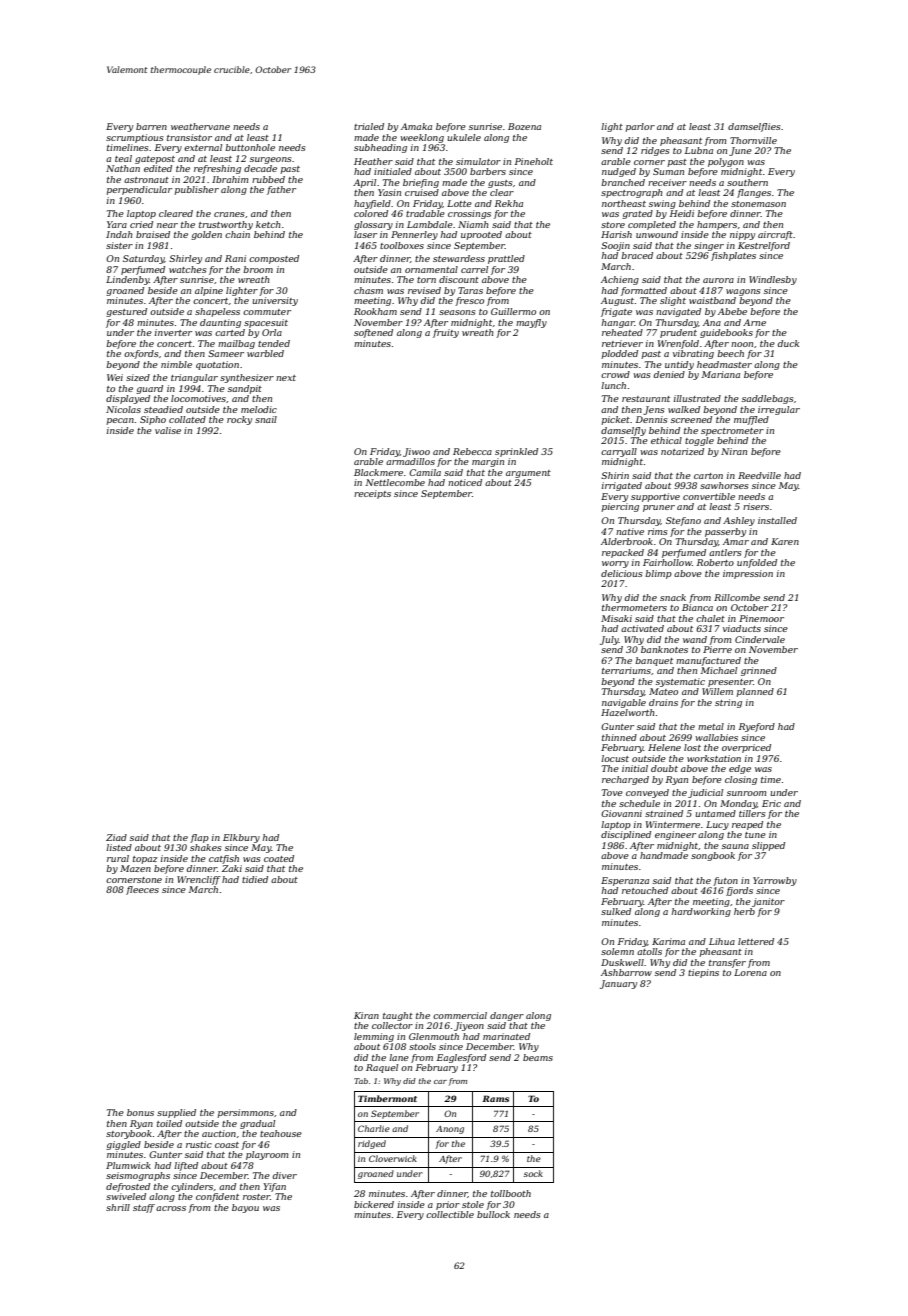  Describe the element at coordinates (245, 1208) in the screenshot. I see `bayou` at that location.
